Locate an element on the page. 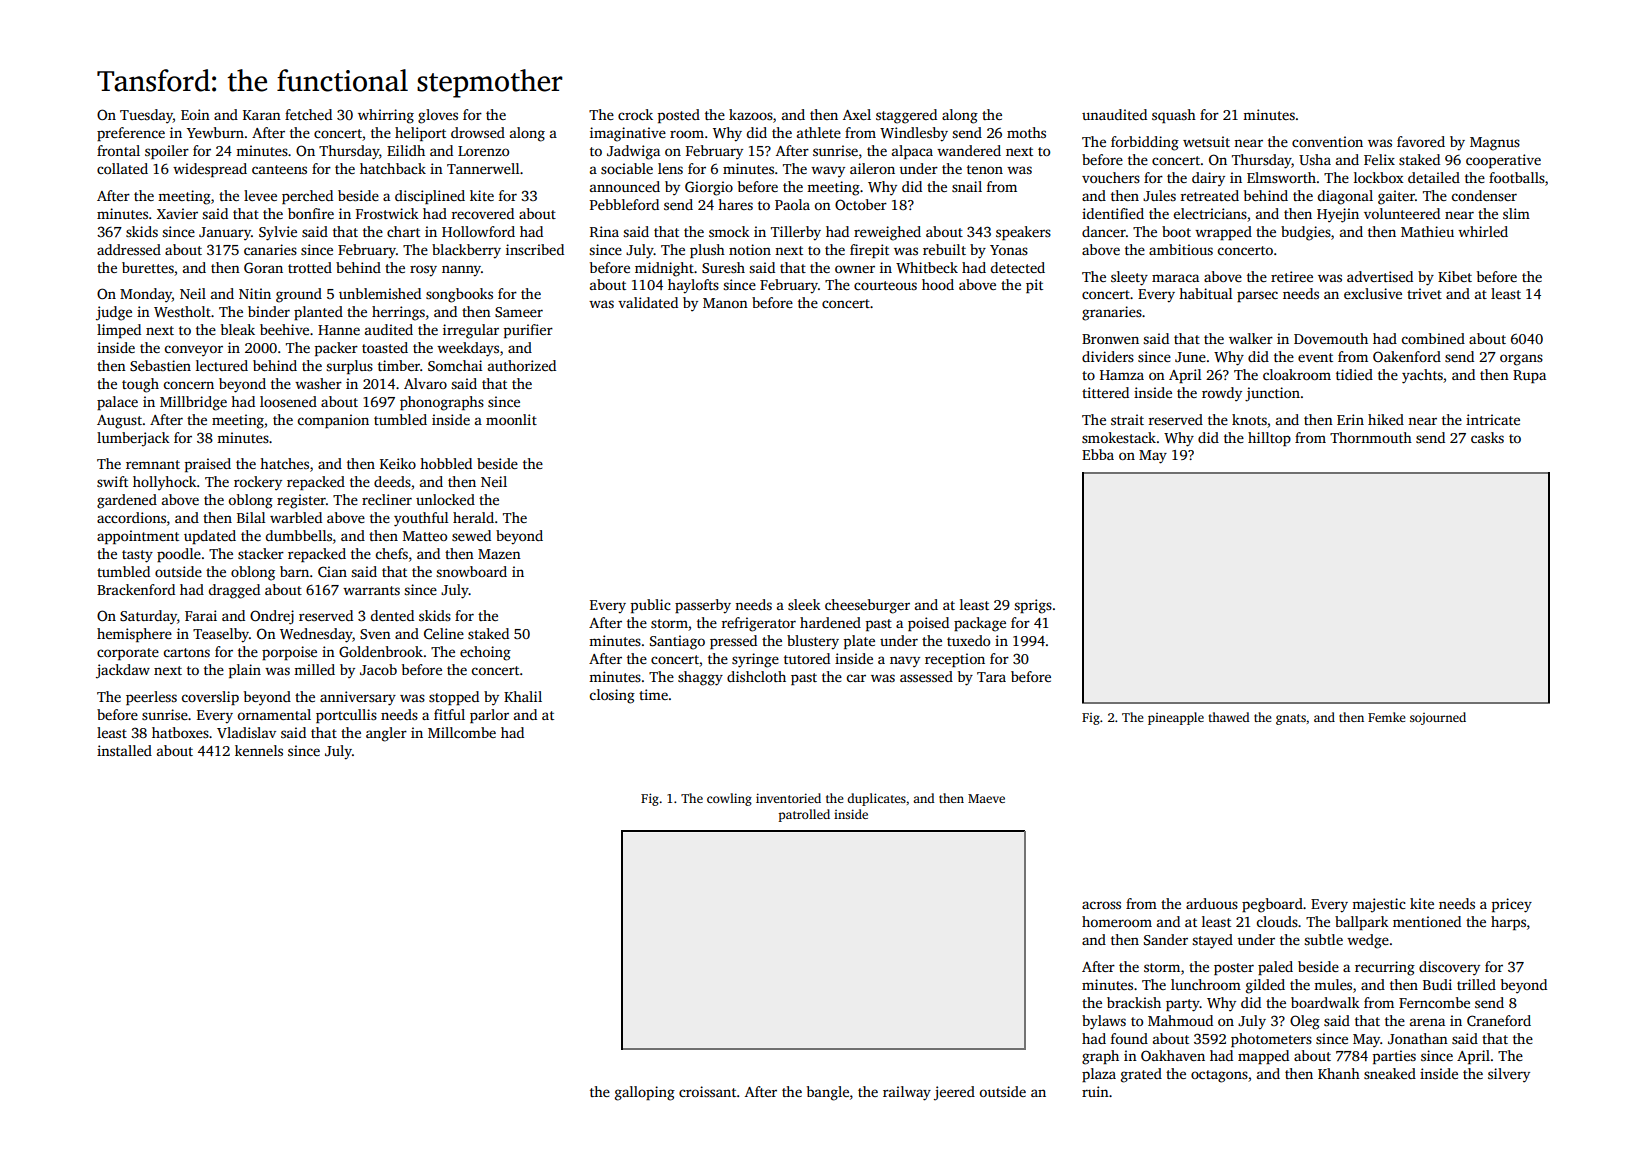 Image resolution: width=1647 pixels, height=1164 pixels. heliport is located at coordinates (420, 134).
